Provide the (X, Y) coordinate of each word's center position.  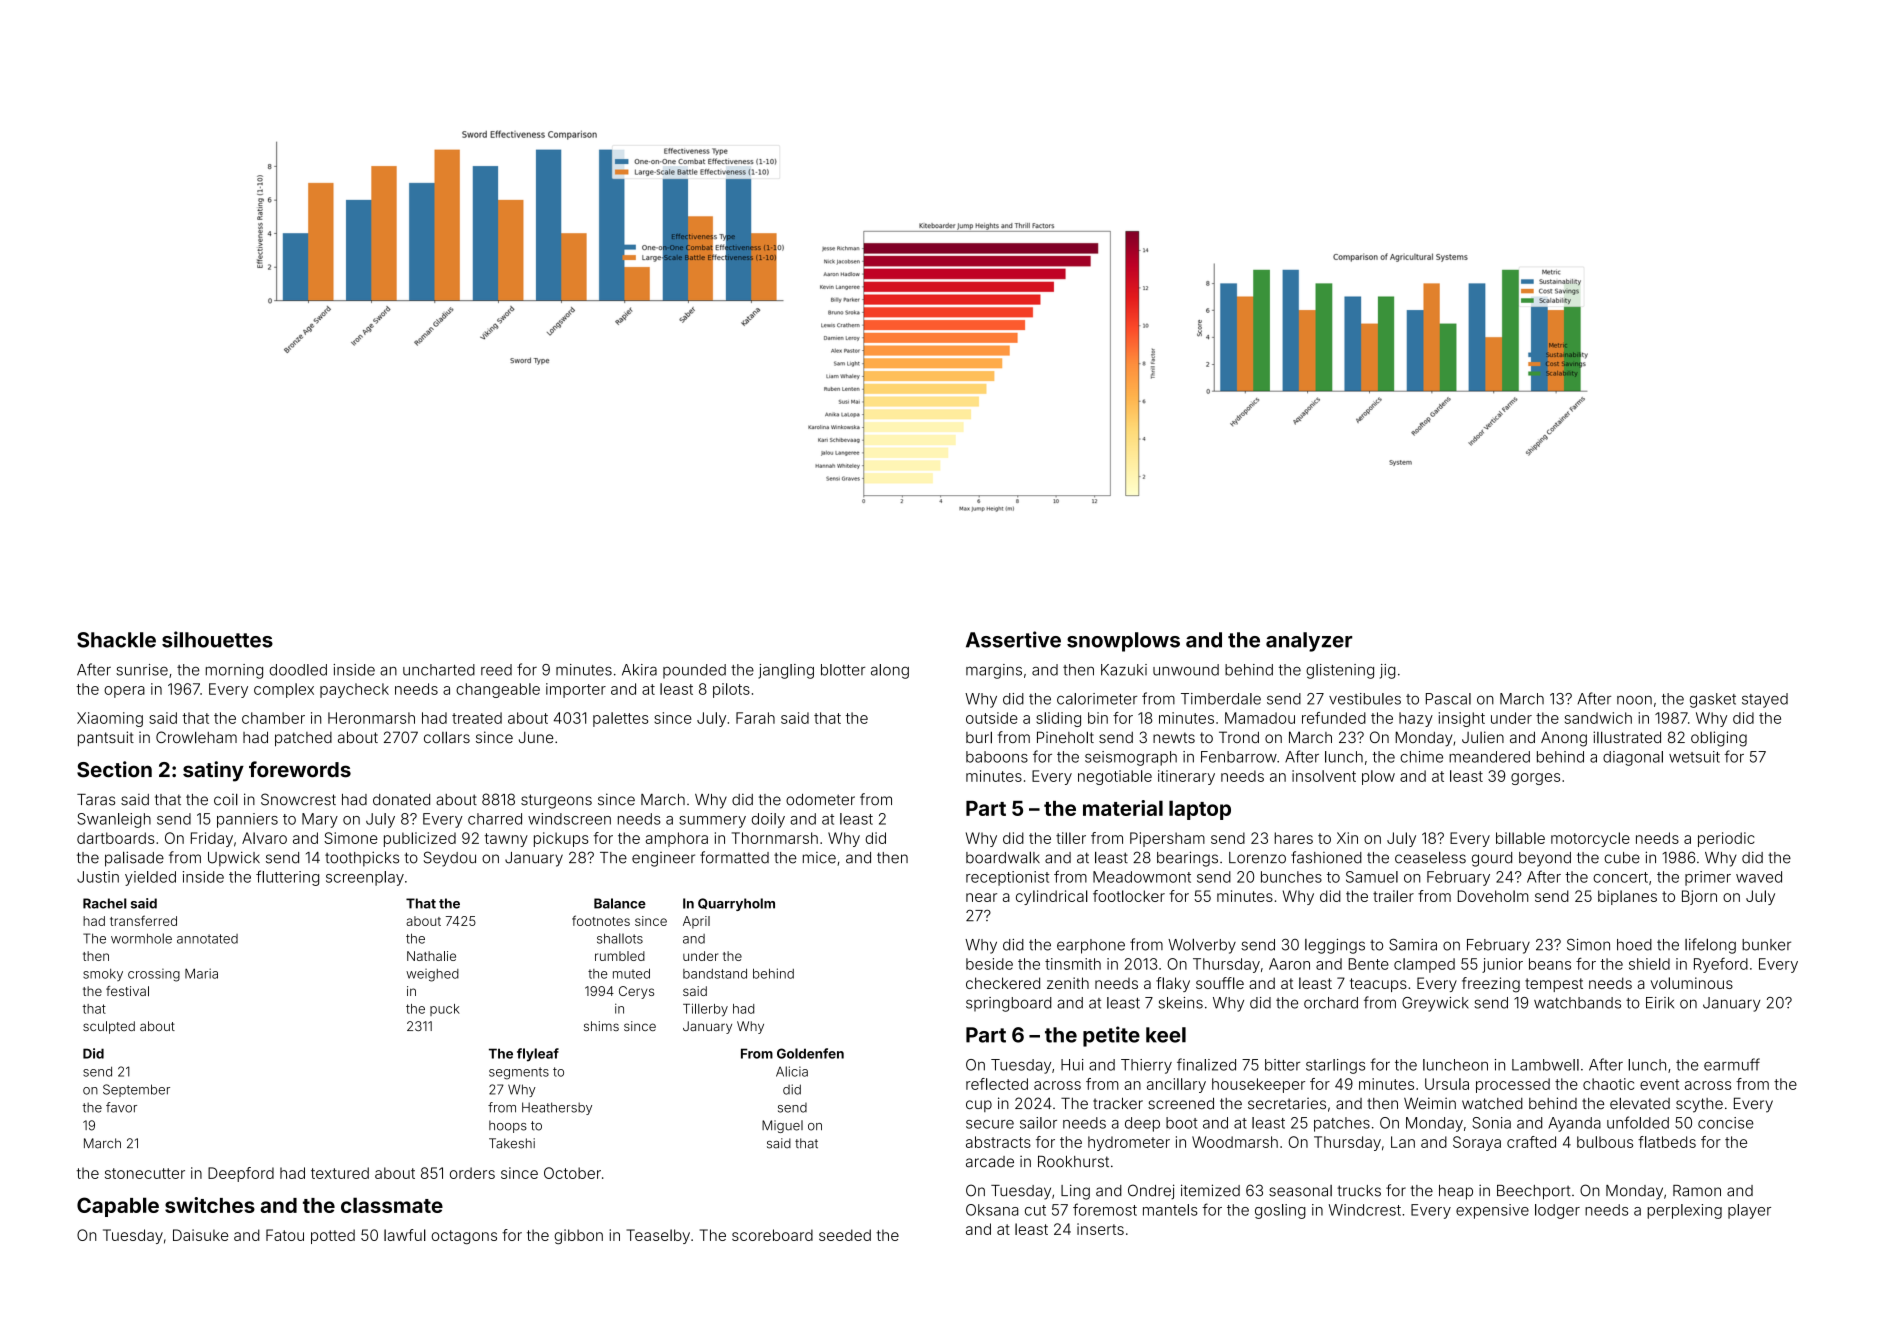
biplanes (1627, 897)
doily (768, 820)
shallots (620, 938)
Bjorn (1699, 897)
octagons (464, 1237)
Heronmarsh (371, 718)
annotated (207, 939)
